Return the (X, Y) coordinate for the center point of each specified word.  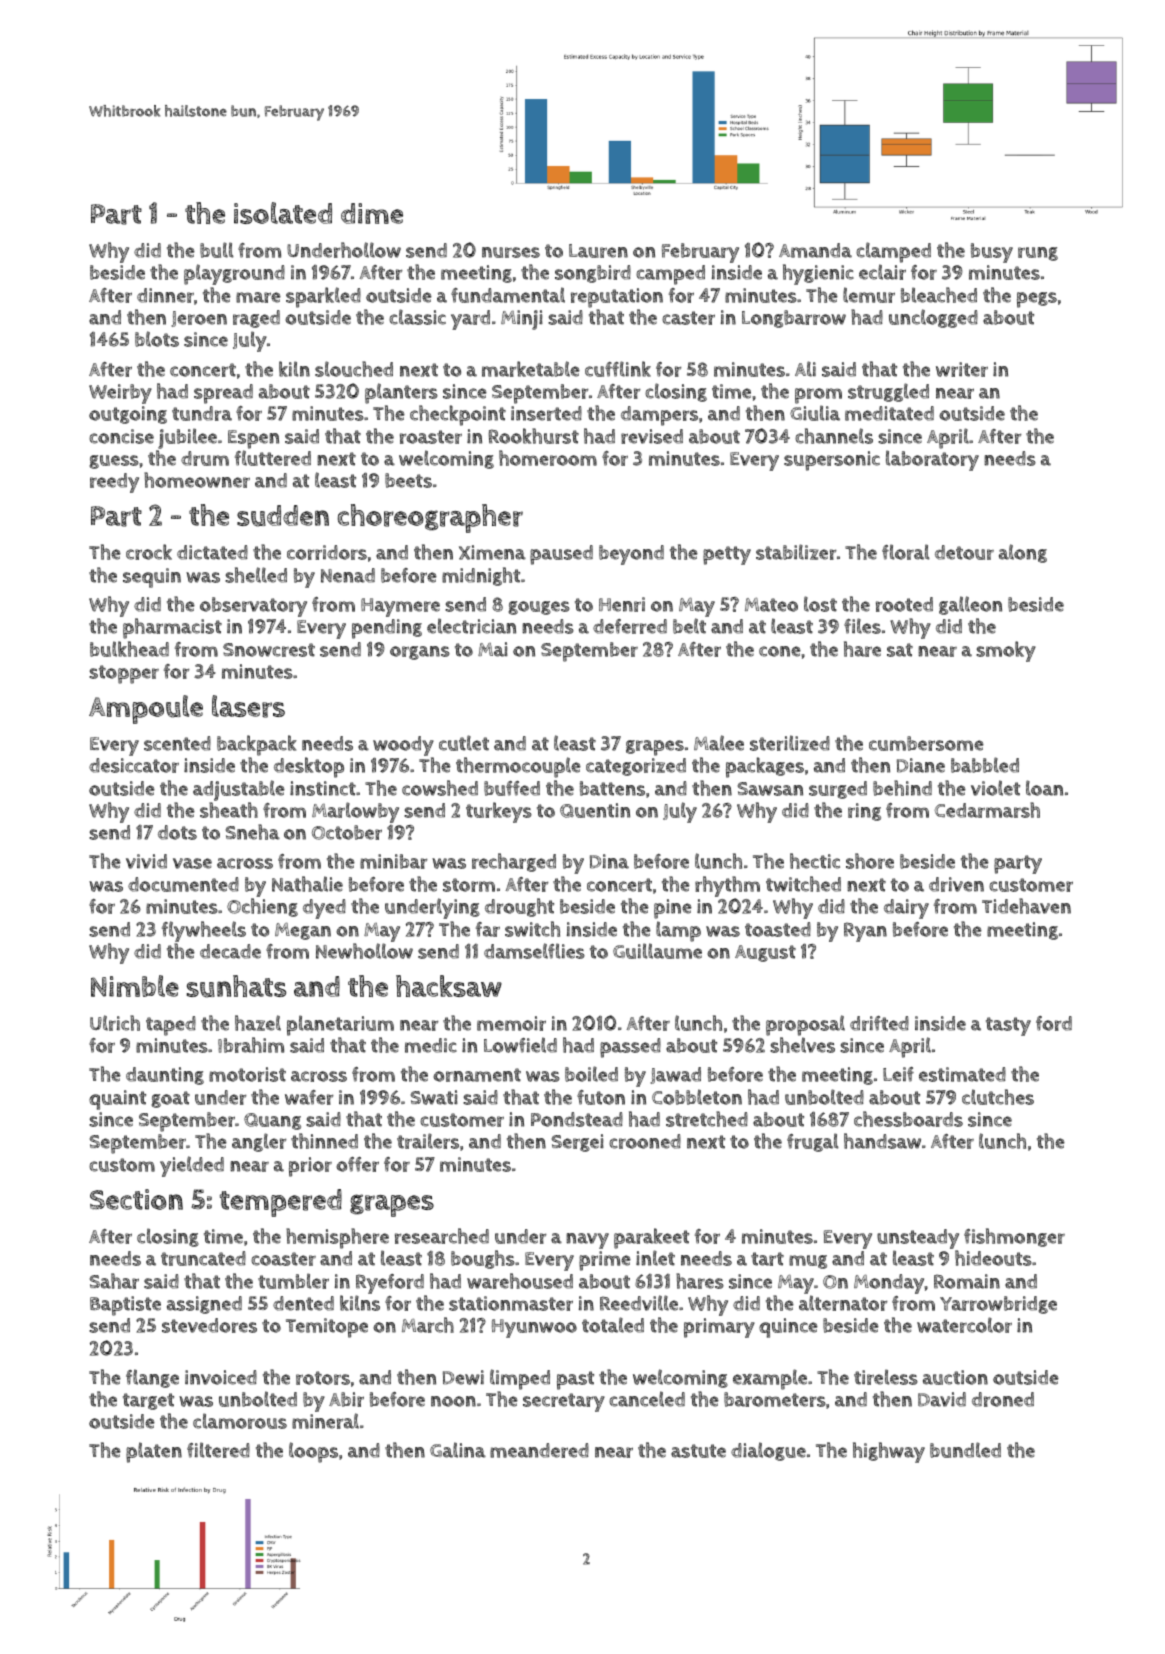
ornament (477, 1075)
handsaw (882, 1141)
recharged (514, 862)
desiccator (134, 765)
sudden (283, 516)
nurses (511, 252)
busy (992, 253)
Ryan (865, 932)
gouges (539, 608)
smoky (1006, 651)
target (148, 1401)
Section (136, 1199)
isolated (283, 213)
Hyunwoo (534, 1328)
